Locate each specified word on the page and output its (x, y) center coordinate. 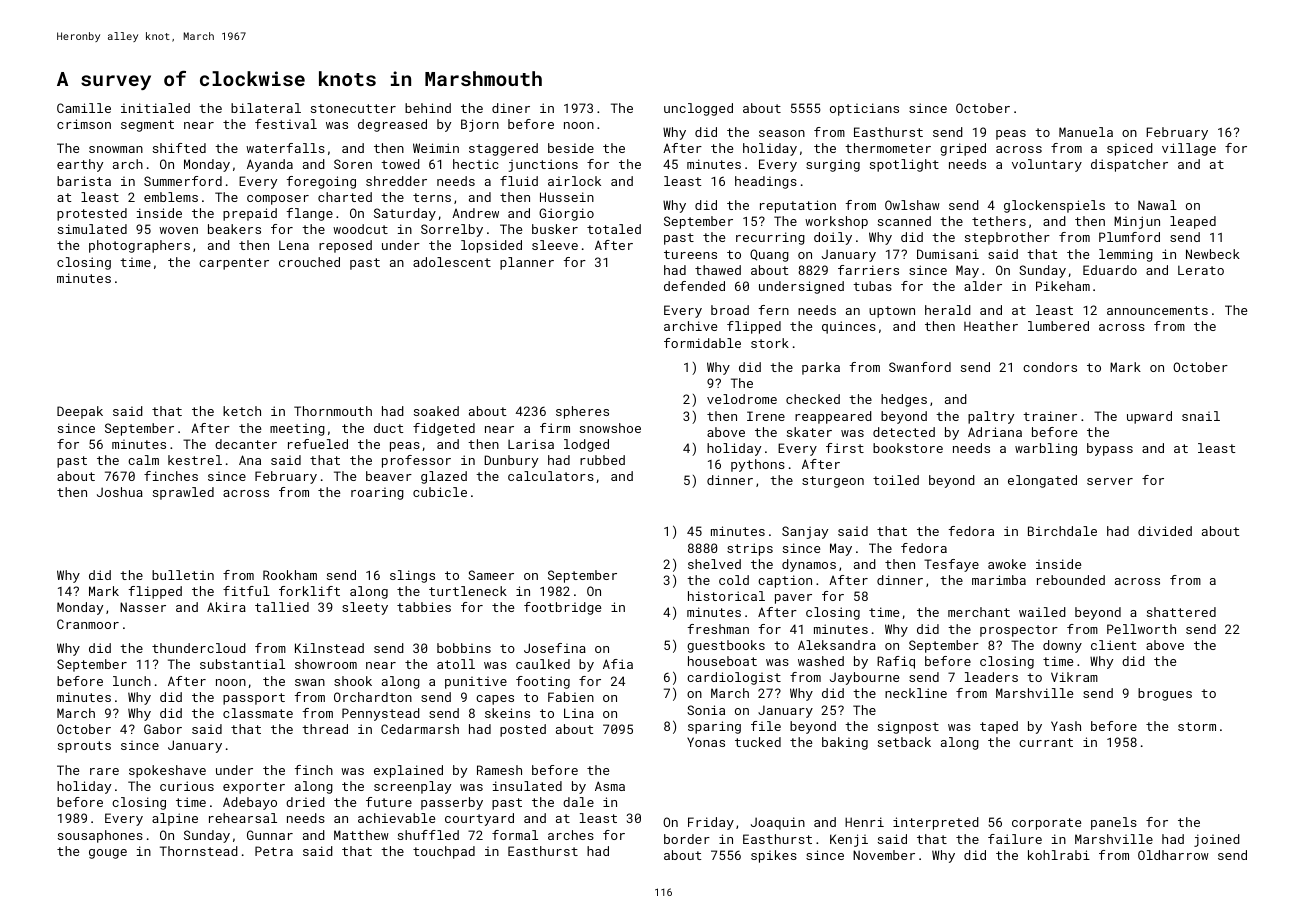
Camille (84, 108)
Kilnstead (329, 648)
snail (1201, 416)
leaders (991, 677)
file (766, 726)
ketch (242, 411)
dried (305, 802)
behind (428, 108)
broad (730, 310)
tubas (872, 286)
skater (809, 432)
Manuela (1086, 132)
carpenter (234, 264)
